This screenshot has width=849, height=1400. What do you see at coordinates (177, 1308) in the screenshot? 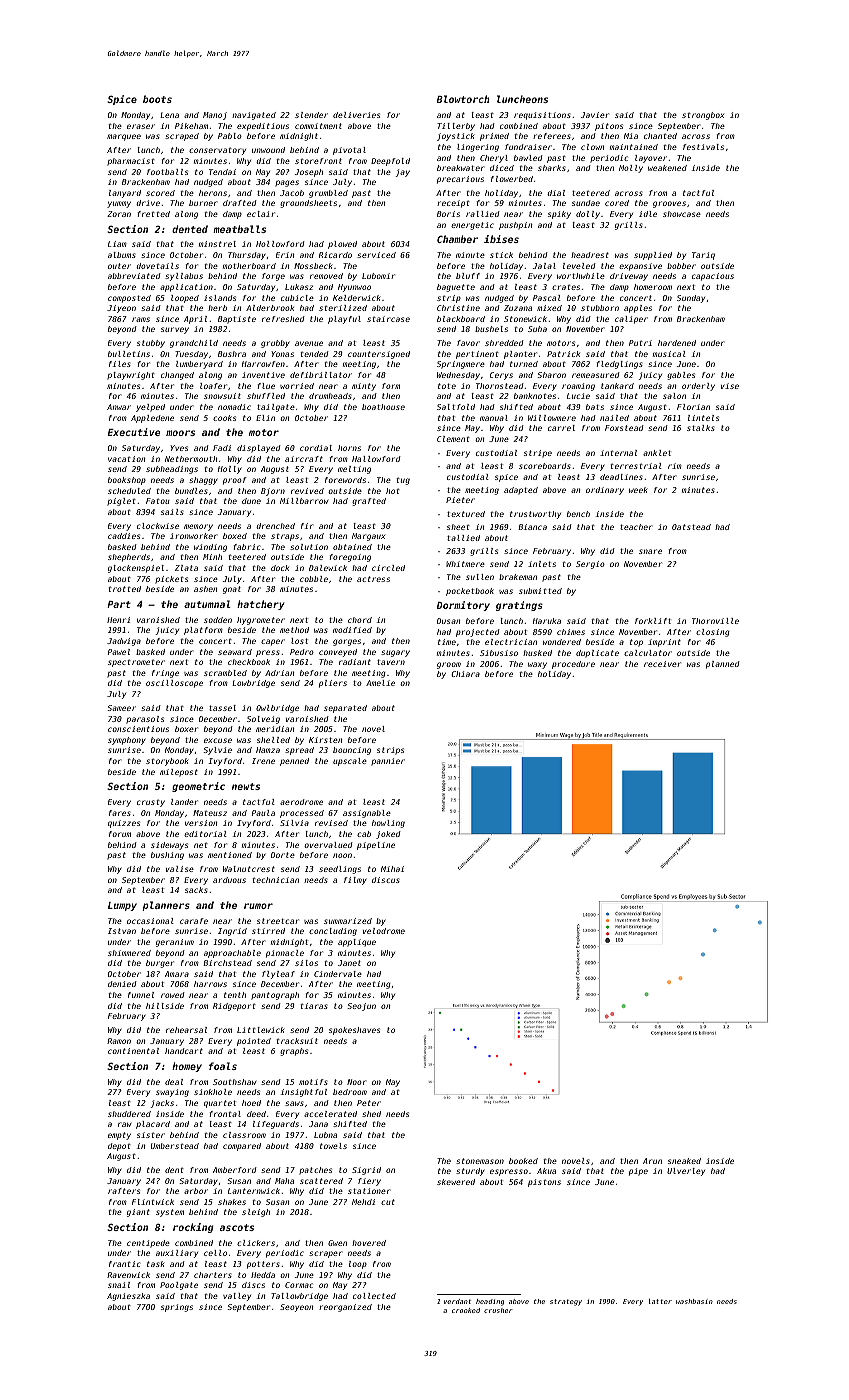
I see `springs` at bounding box center [177, 1308].
